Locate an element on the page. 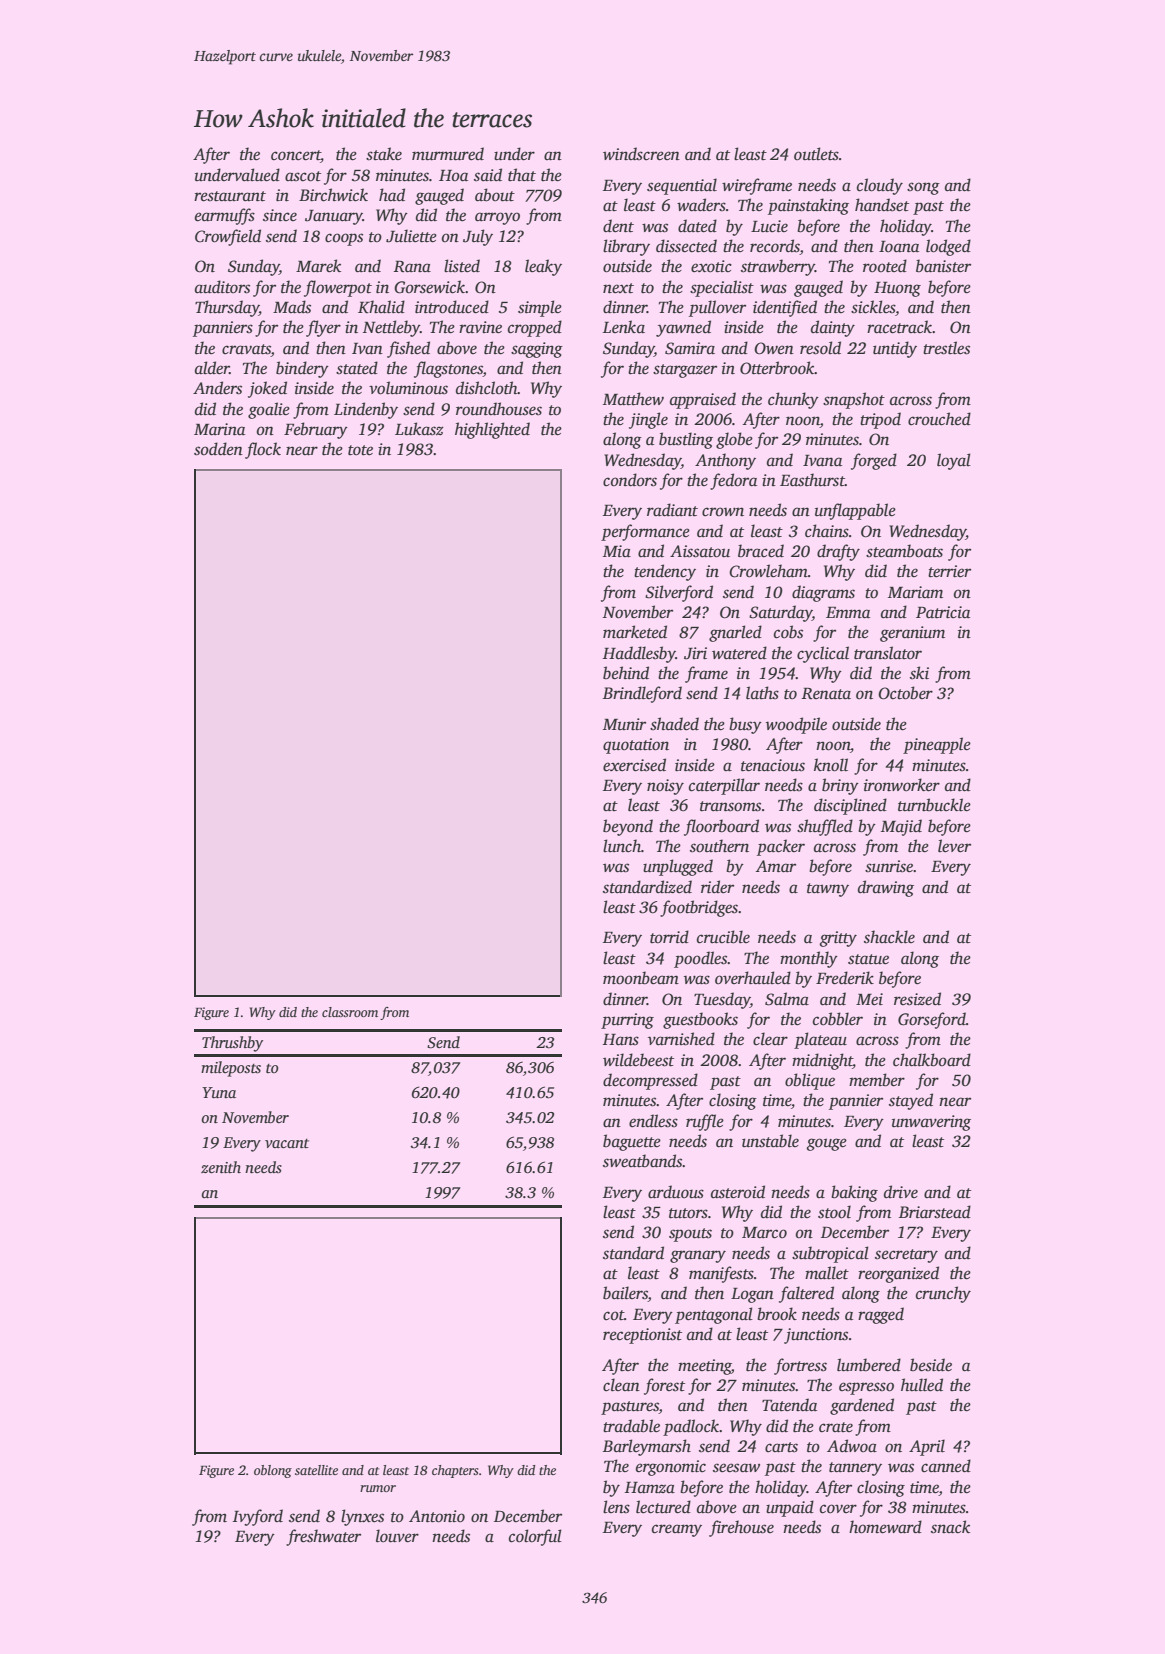  mileposts is located at coordinates (231, 1069).
